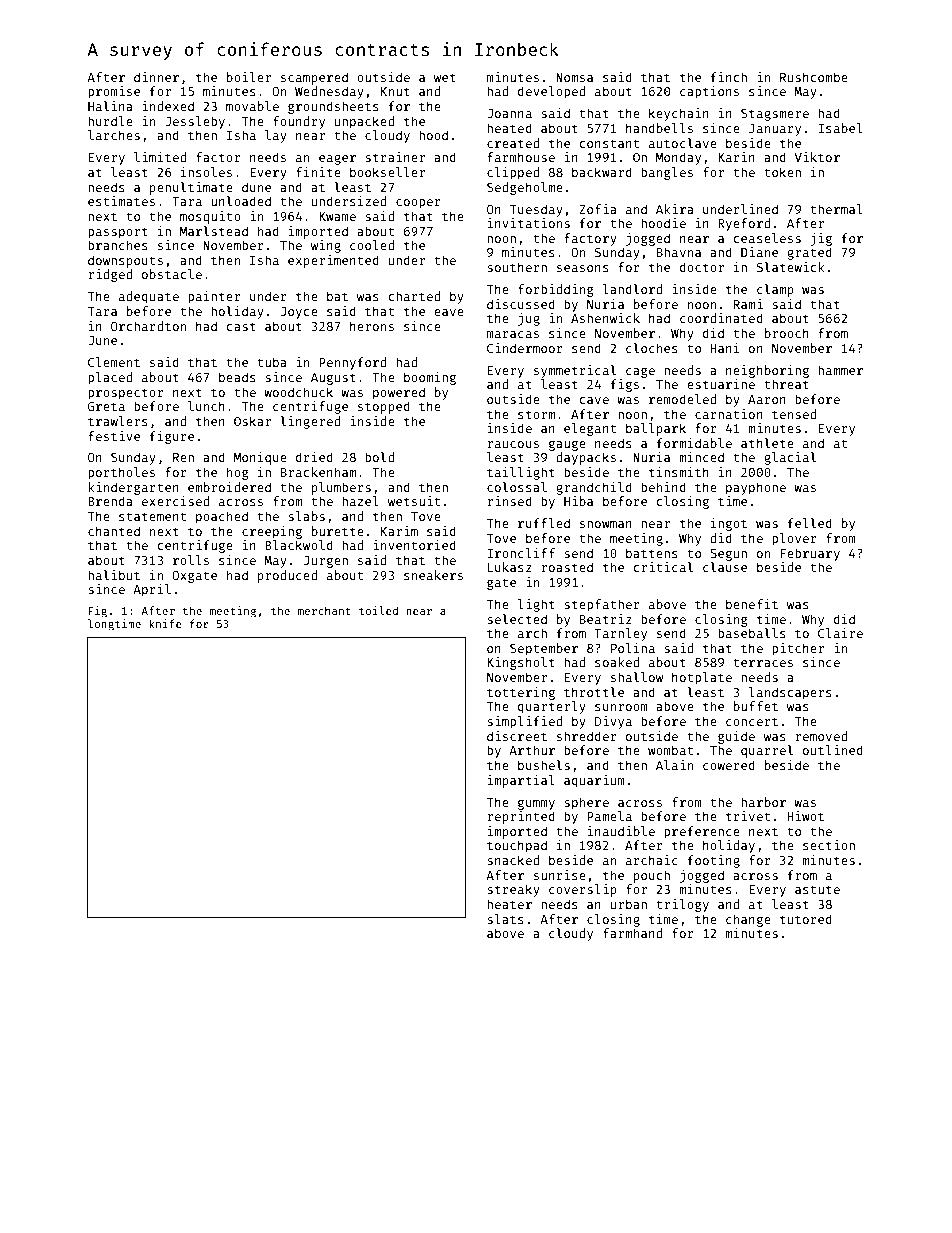  I want to click on strainer, so click(395, 157).
